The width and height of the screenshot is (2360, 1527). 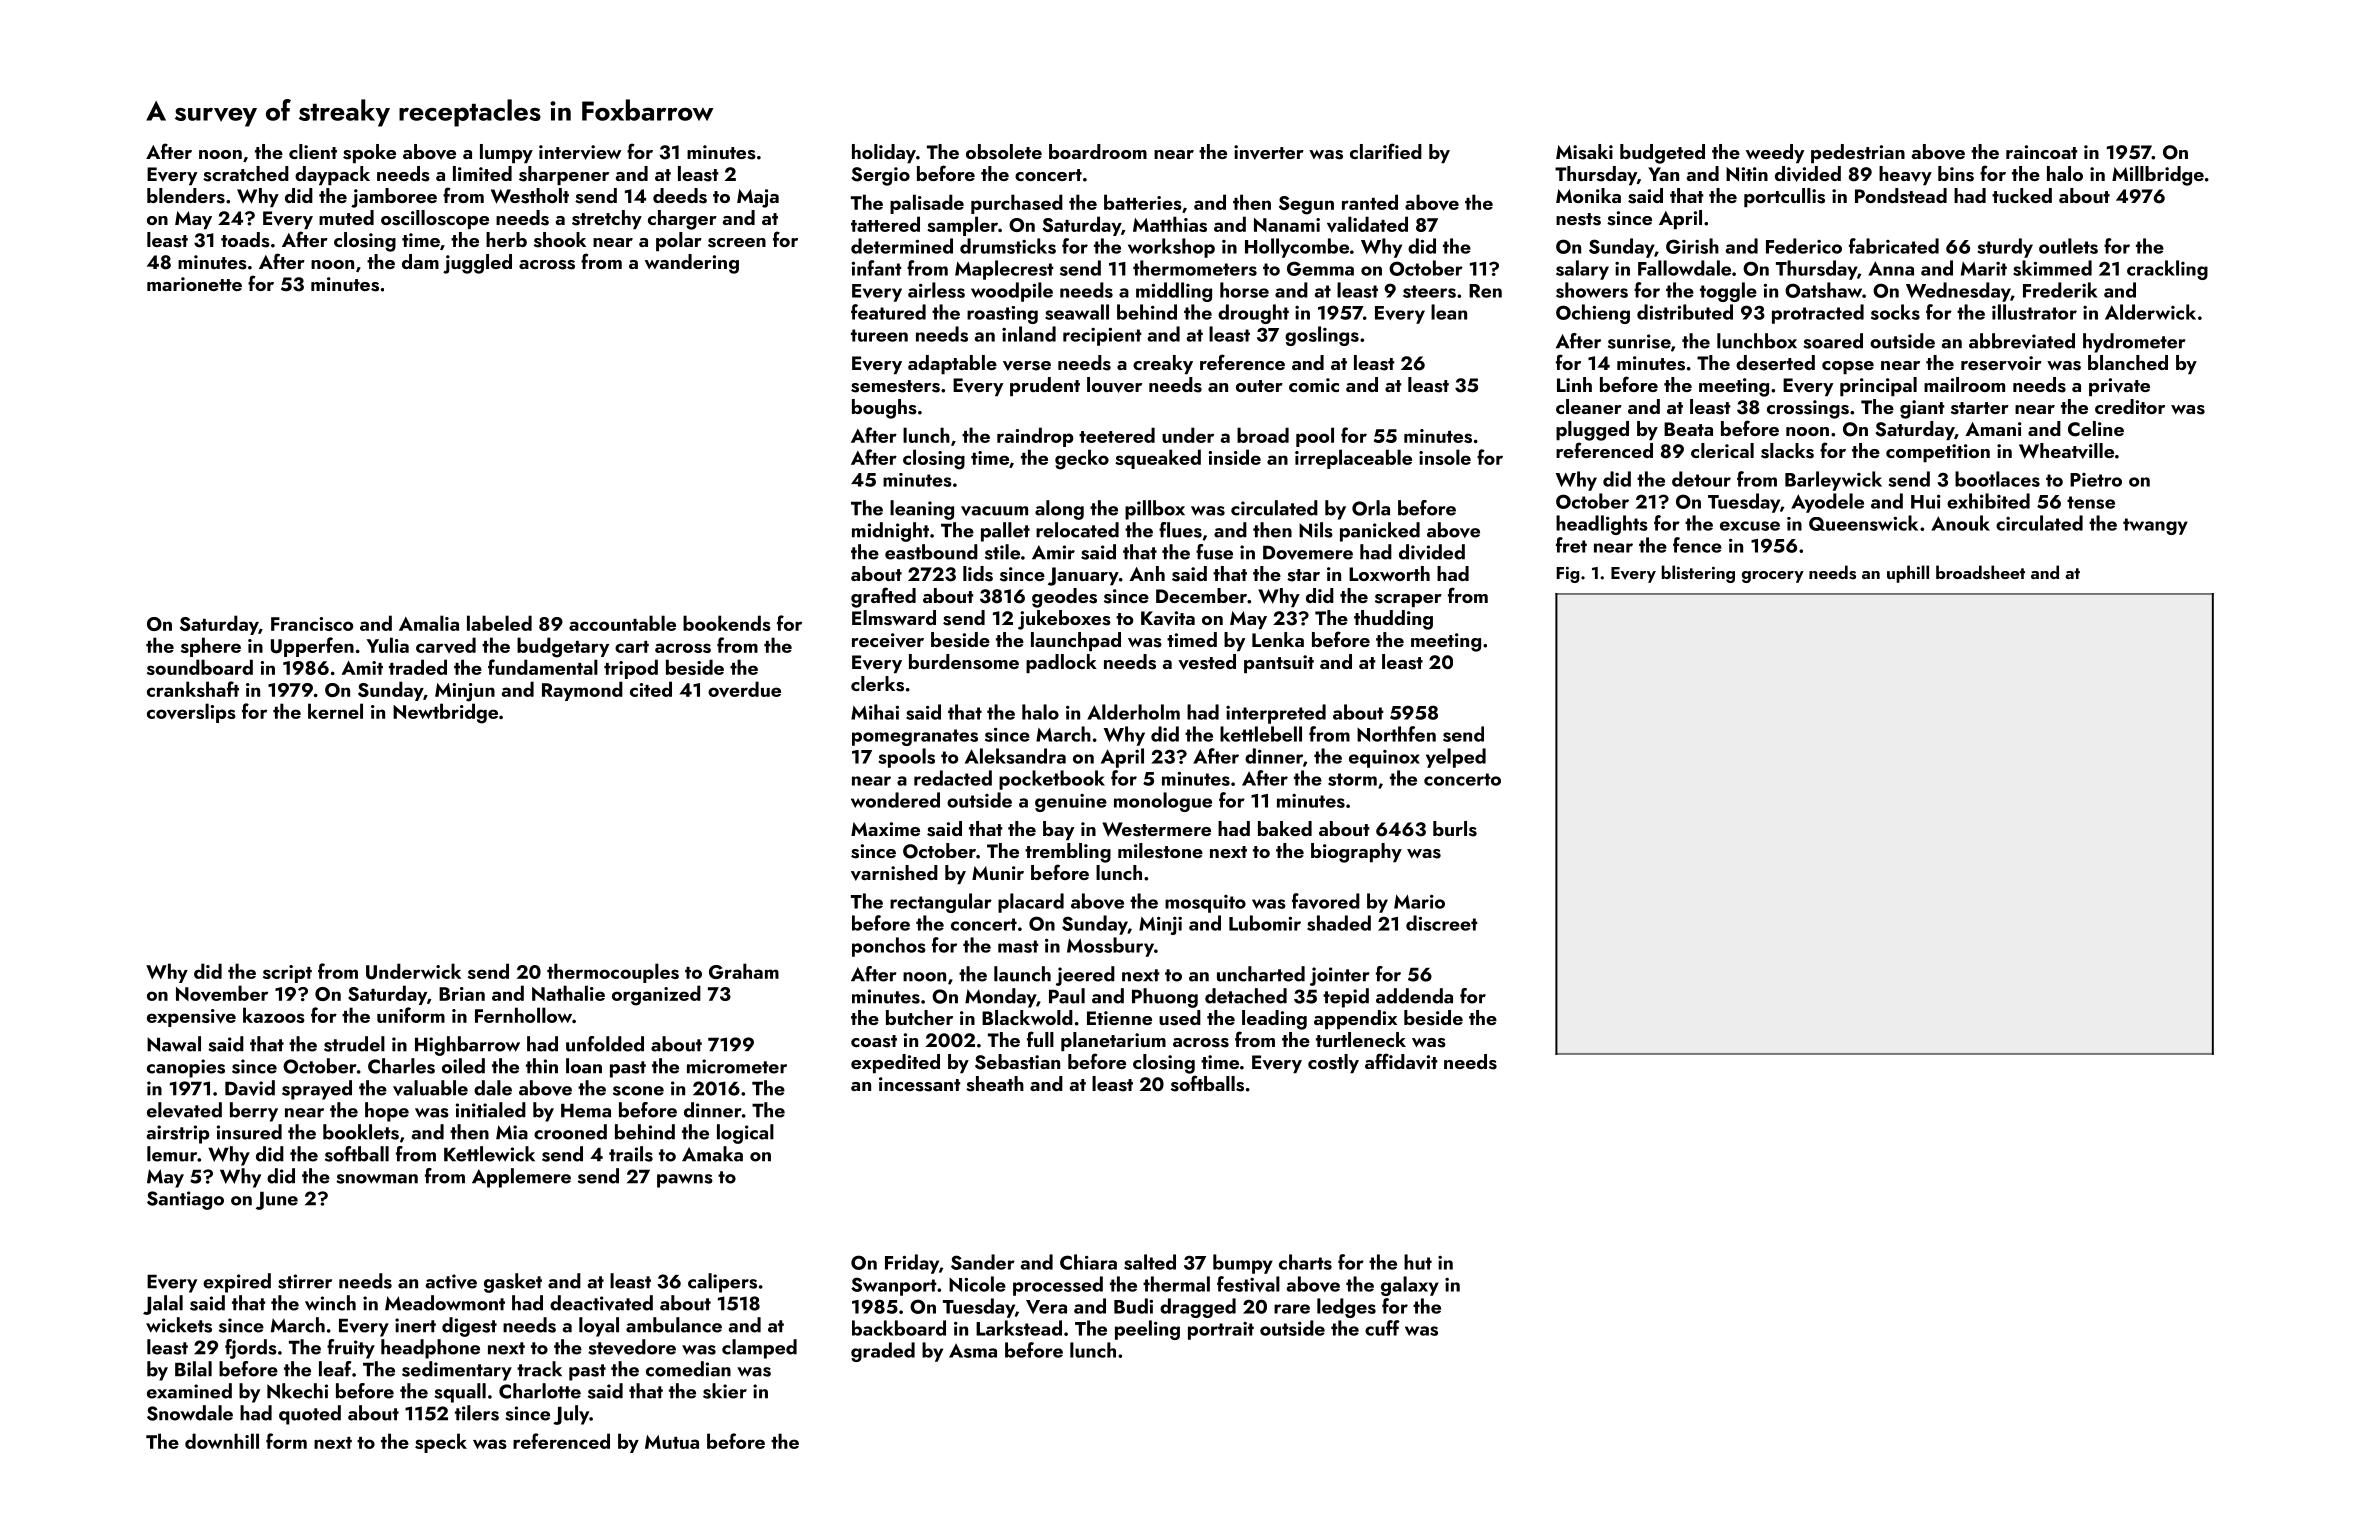 I want to click on Mutua, so click(x=672, y=1442).
